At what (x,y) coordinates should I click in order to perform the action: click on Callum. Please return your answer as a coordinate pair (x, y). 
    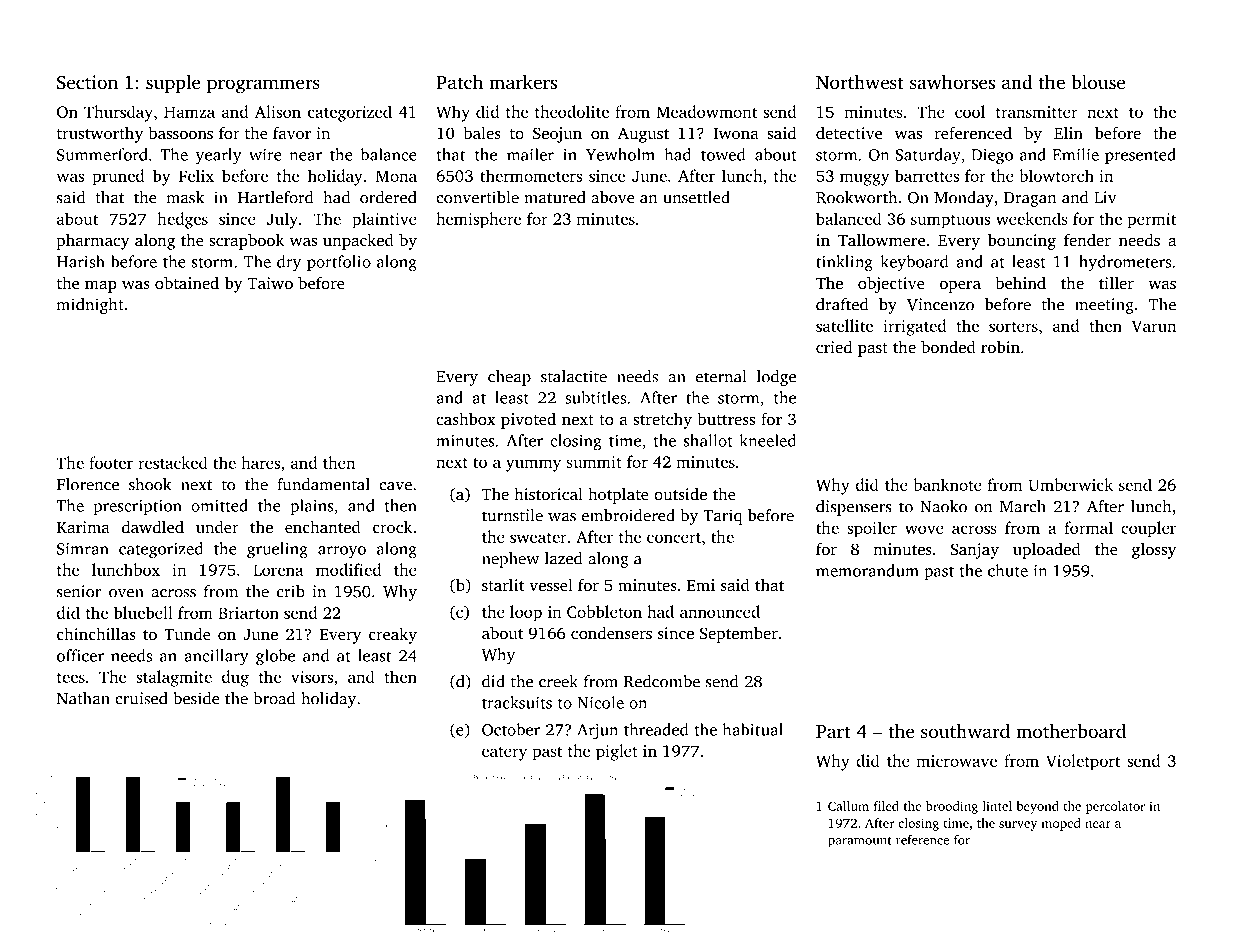
    Looking at the image, I should click on (848, 806).
